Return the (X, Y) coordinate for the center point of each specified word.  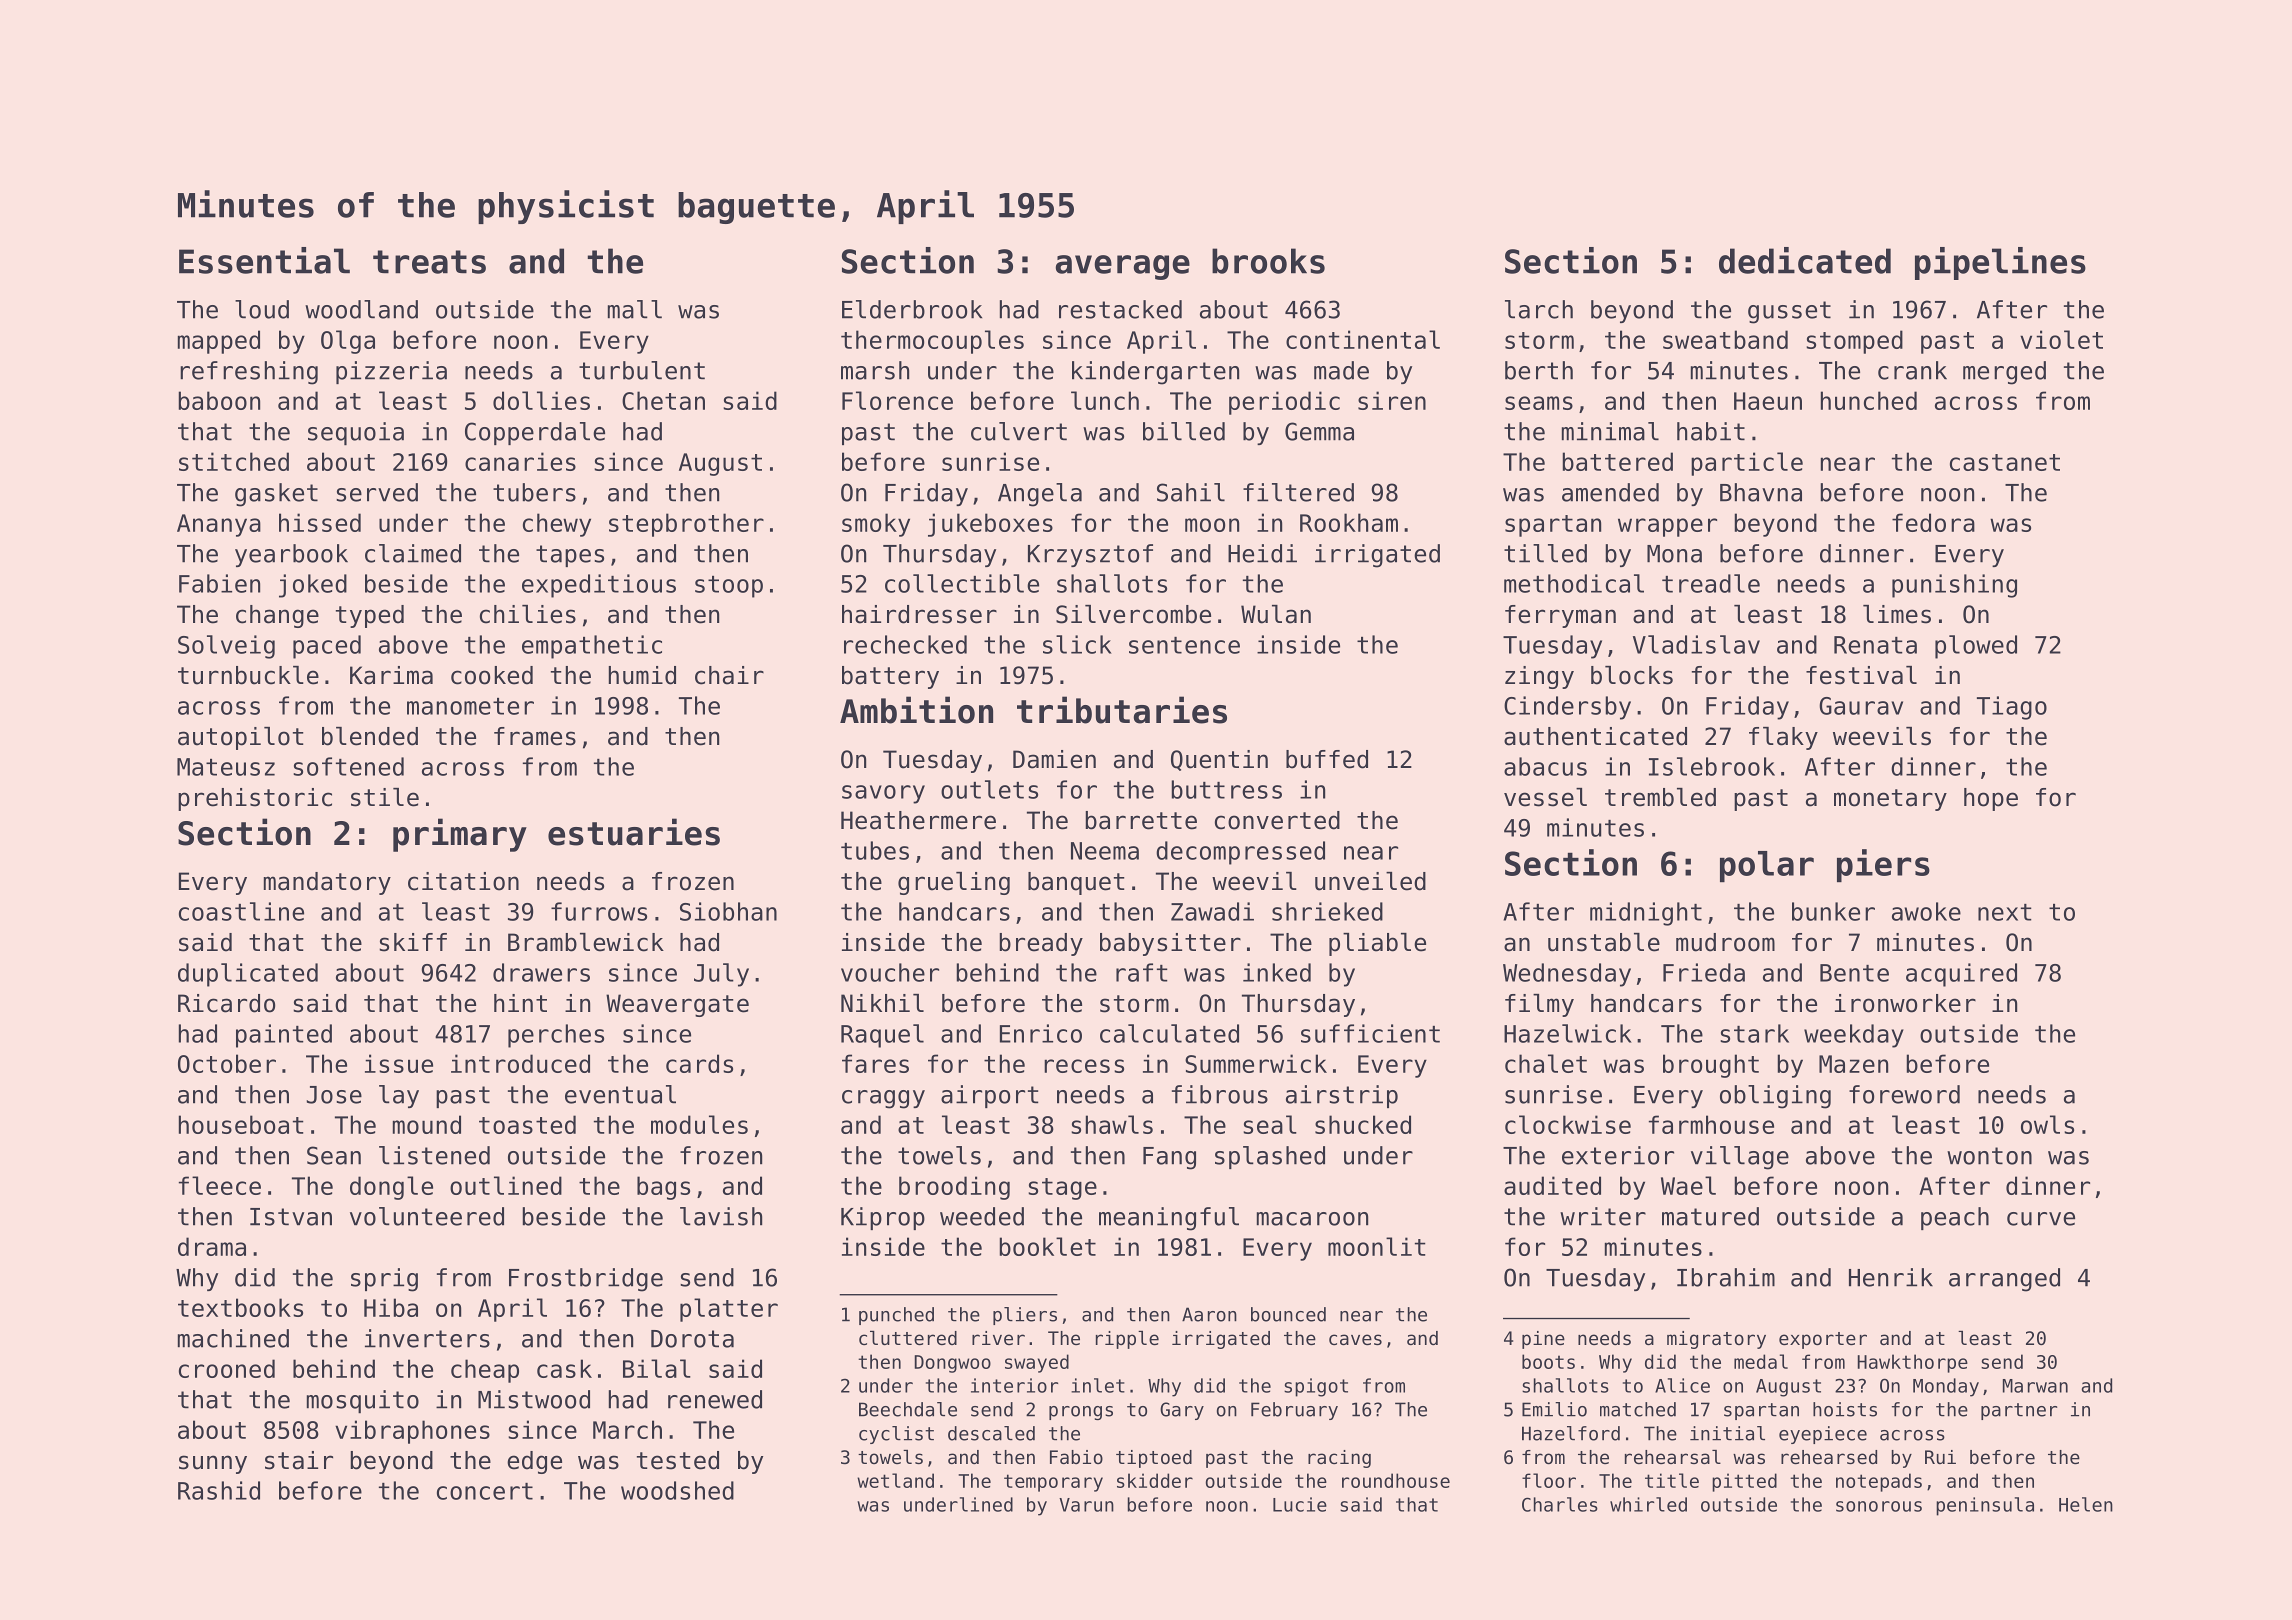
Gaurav (1861, 706)
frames (535, 736)
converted (1277, 820)
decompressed (1240, 853)
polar (1767, 866)
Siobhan (728, 911)
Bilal (657, 1368)
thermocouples (932, 342)
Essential (264, 260)
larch (1539, 309)
